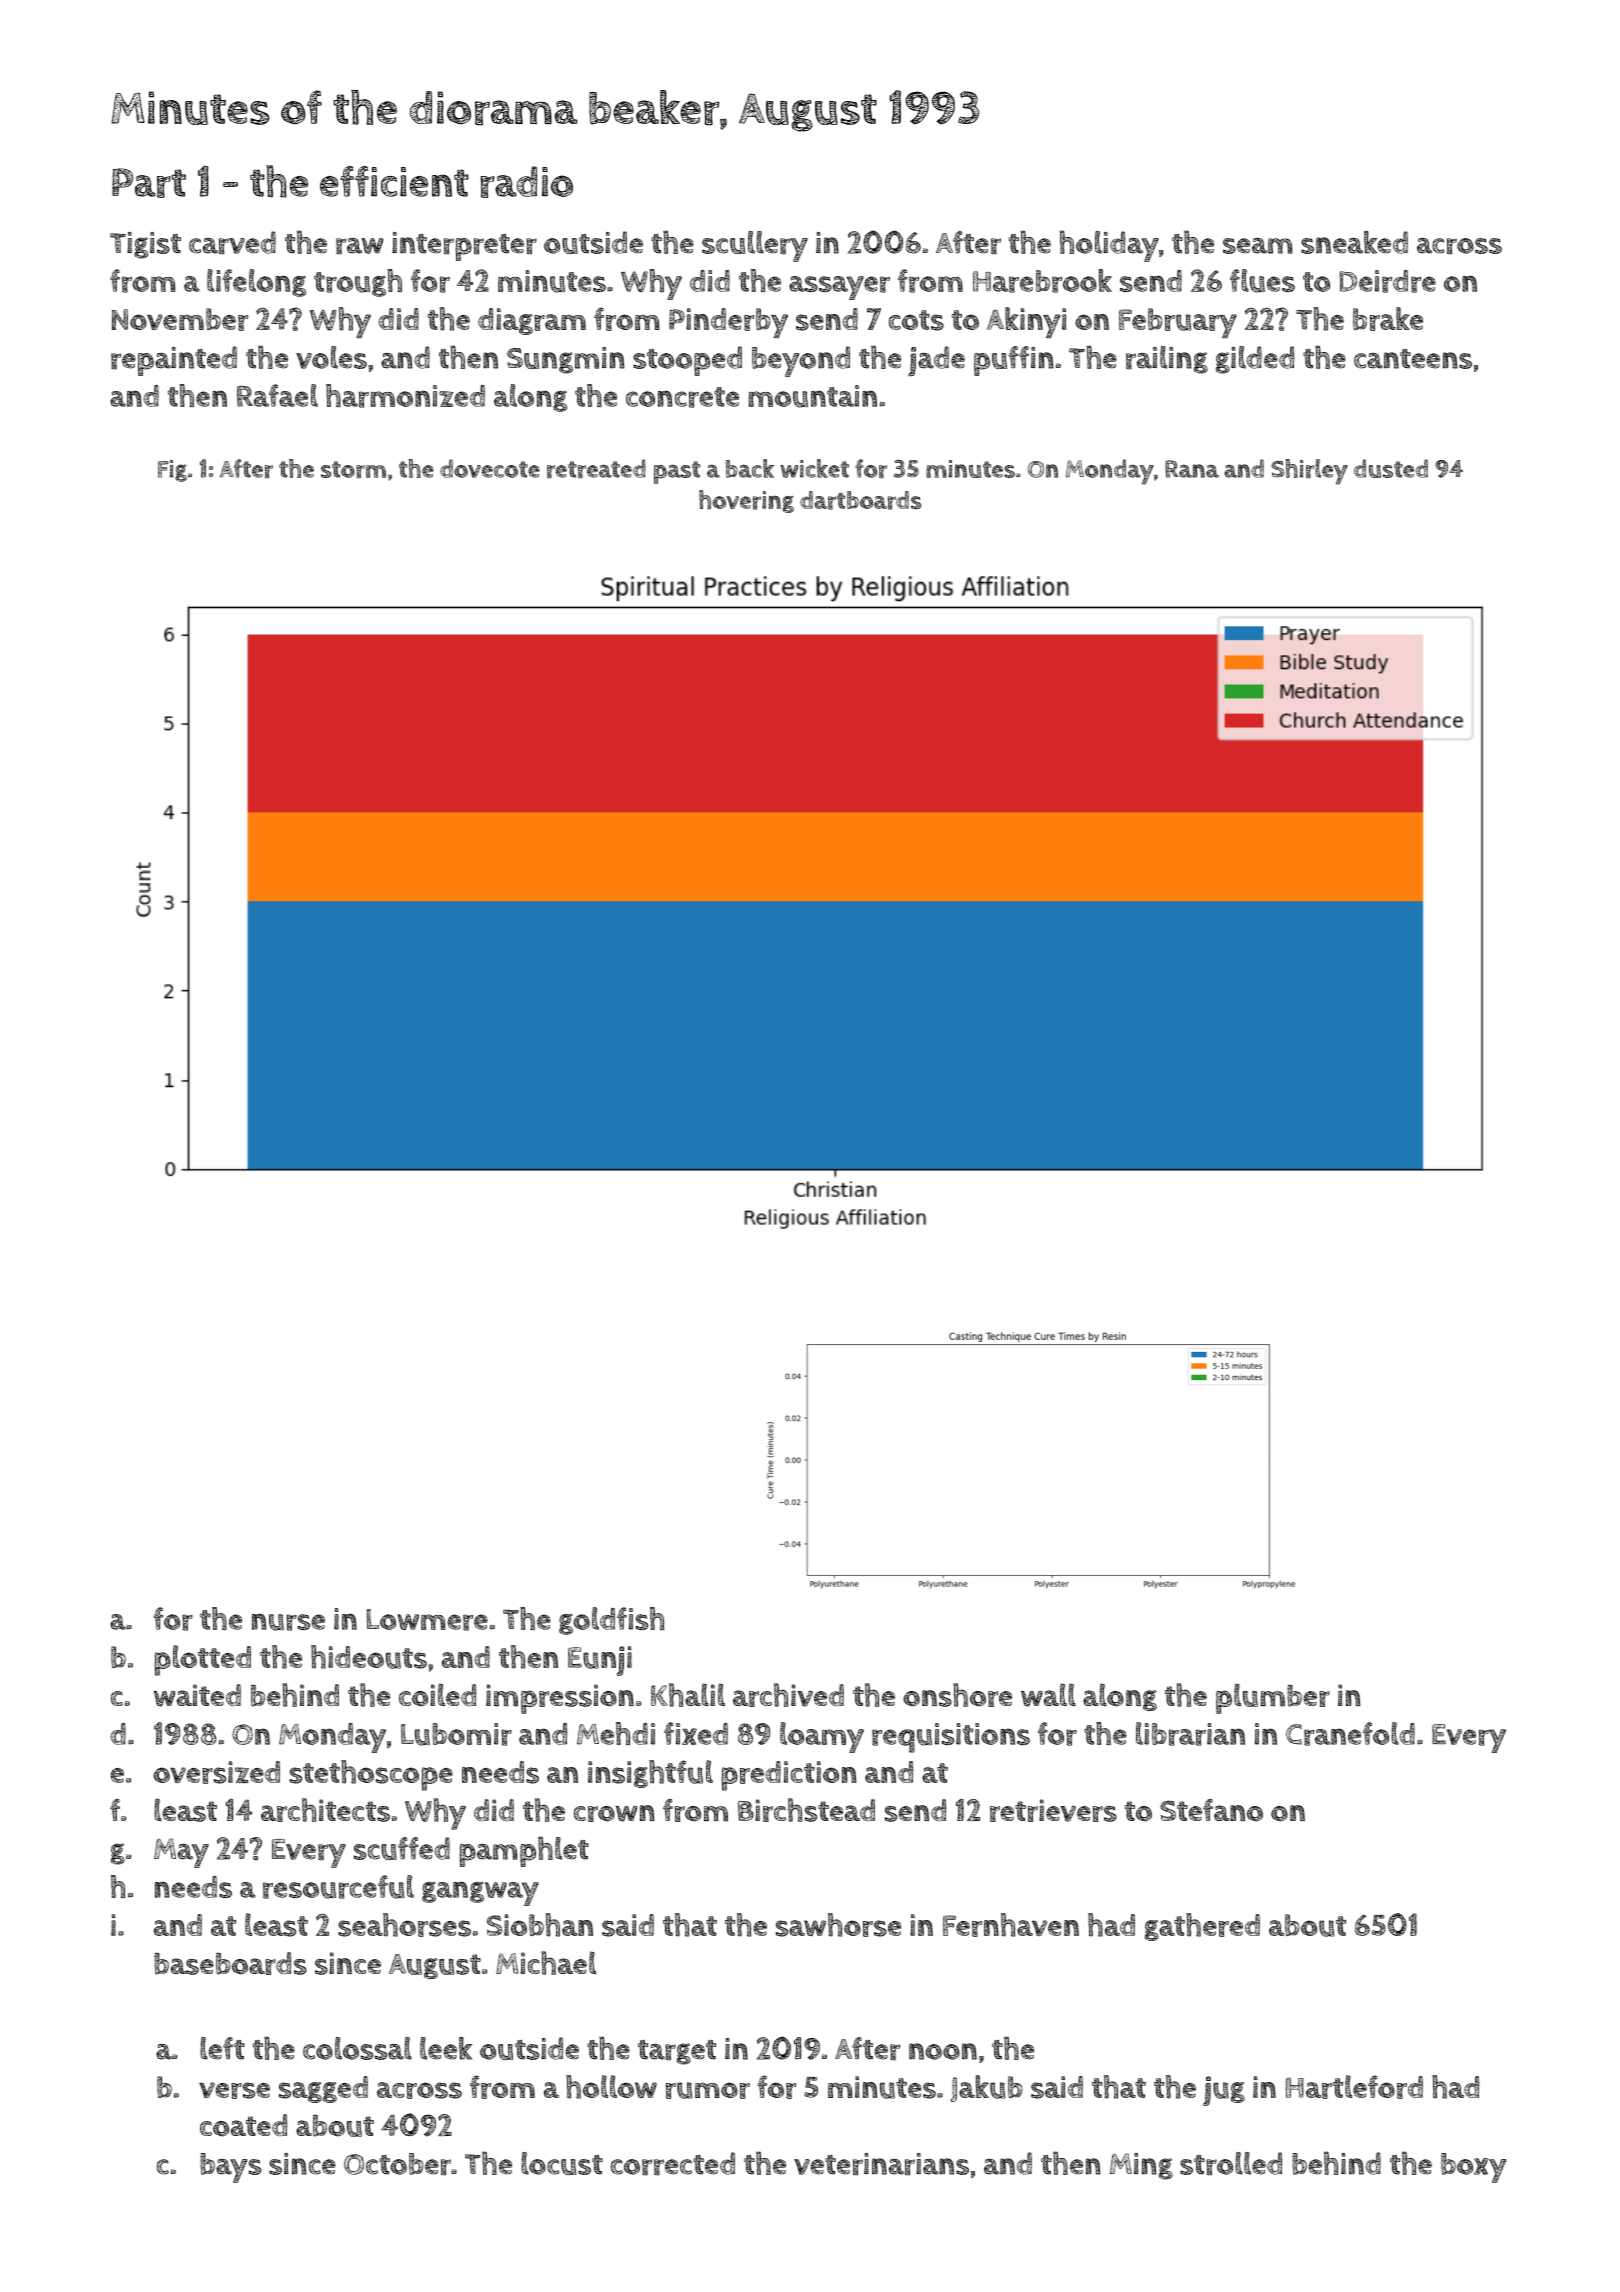 Image resolution: width=1620 pixels, height=2292 pixels. What do you see at coordinates (353, 469) in the page?
I see `storm` at bounding box center [353, 469].
